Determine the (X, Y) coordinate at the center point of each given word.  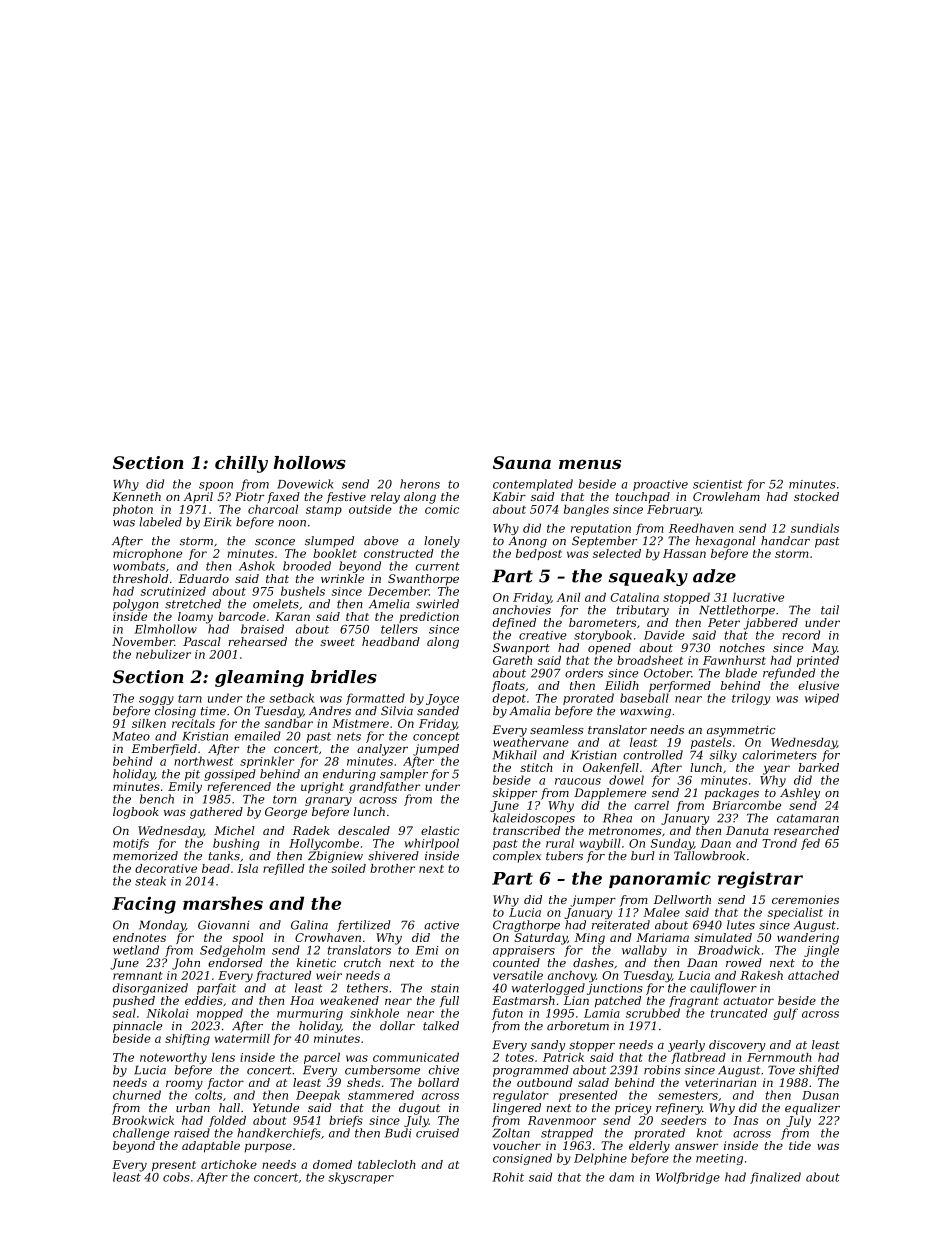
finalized (775, 1178)
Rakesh (761, 975)
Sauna (522, 462)
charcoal (273, 509)
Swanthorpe (423, 580)
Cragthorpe (526, 926)
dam (621, 1177)
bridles (344, 677)
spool (248, 939)
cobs (176, 1177)
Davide (664, 635)
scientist (718, 484)
